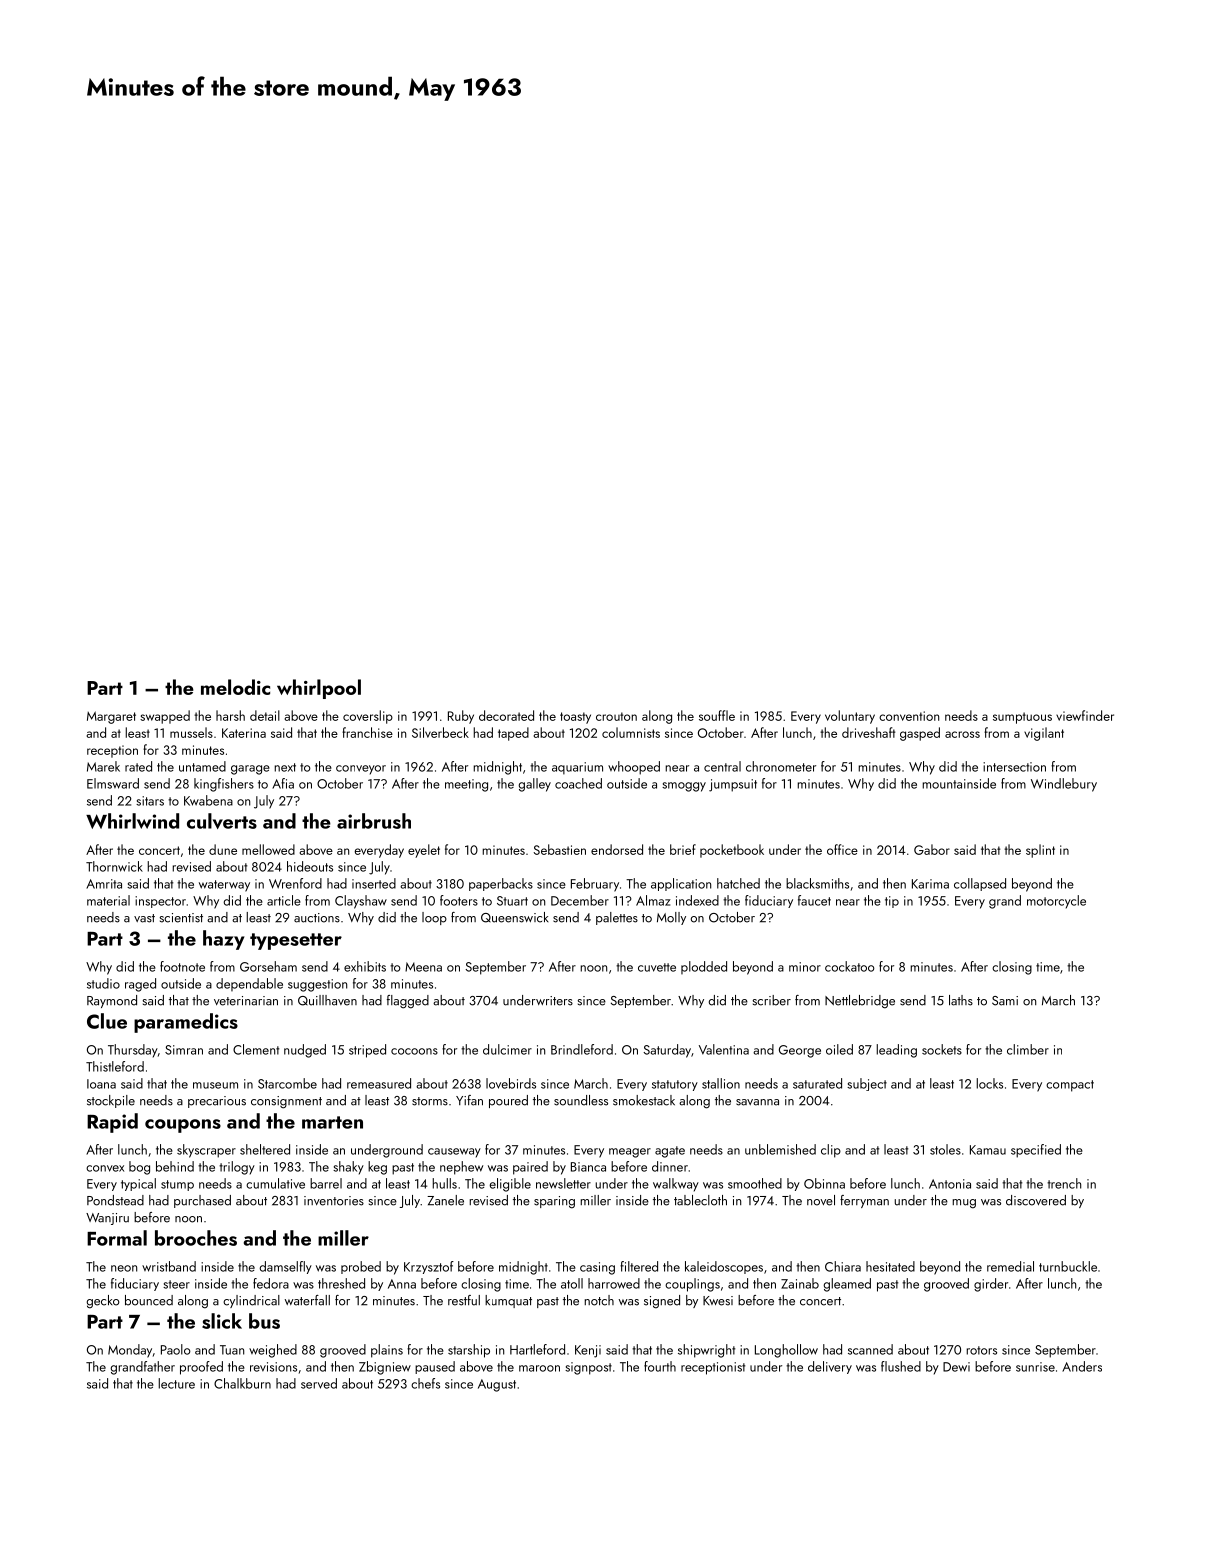  Describe the element at coordinates (616, 716) in the image. I see `crouton` at that location.
